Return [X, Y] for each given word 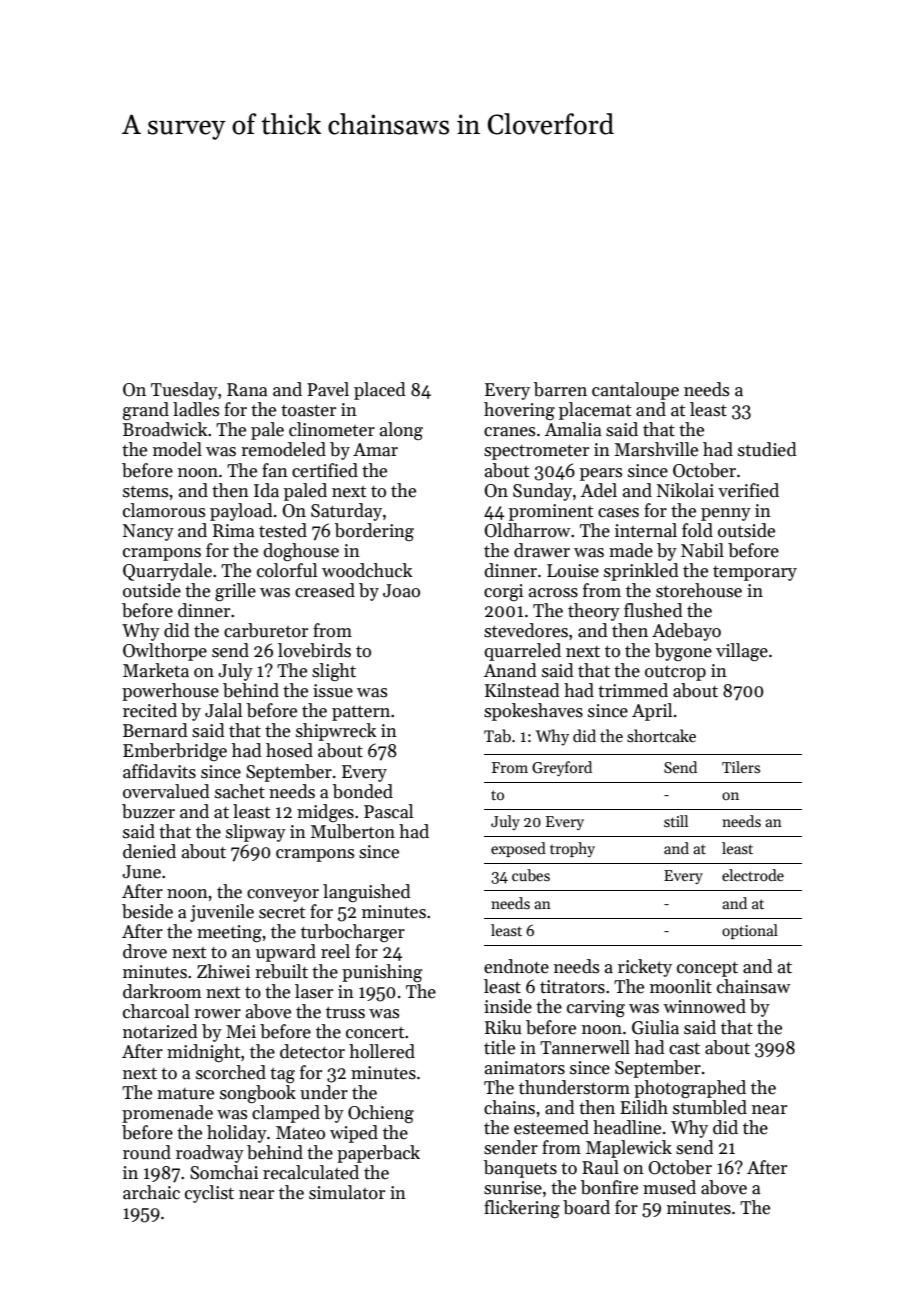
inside [508, 1006]
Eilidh [644, 1107]
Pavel [328, 389]
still [676, 821]
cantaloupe [635, 391]
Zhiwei [223, 971]
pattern [361, 713]
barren [560, 389]
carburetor [266, 630]
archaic [151, 1192]
